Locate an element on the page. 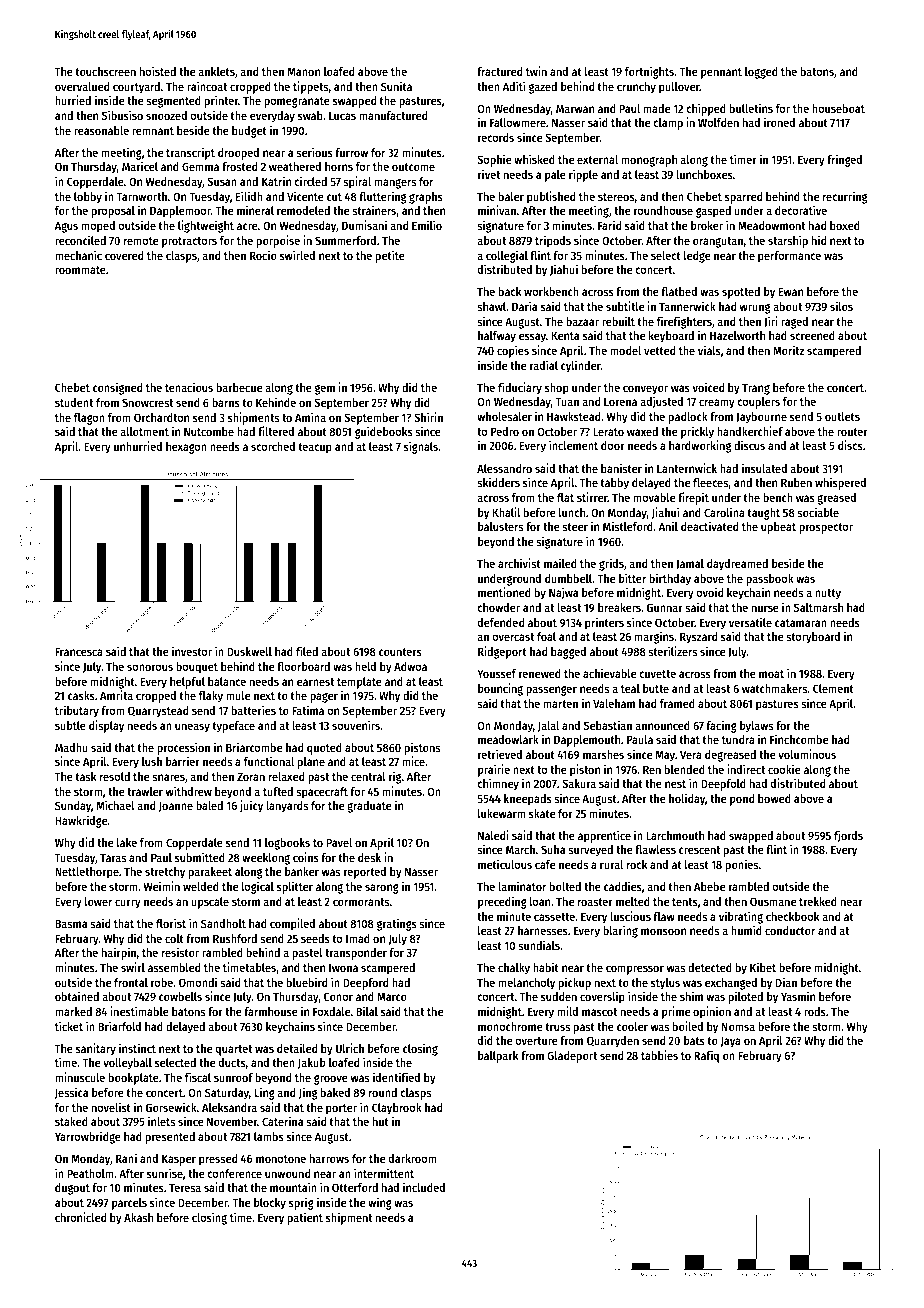 Image resolution: width=924 pixels, height=1308 pixels. Manon is located at coordinates (304, 71).
